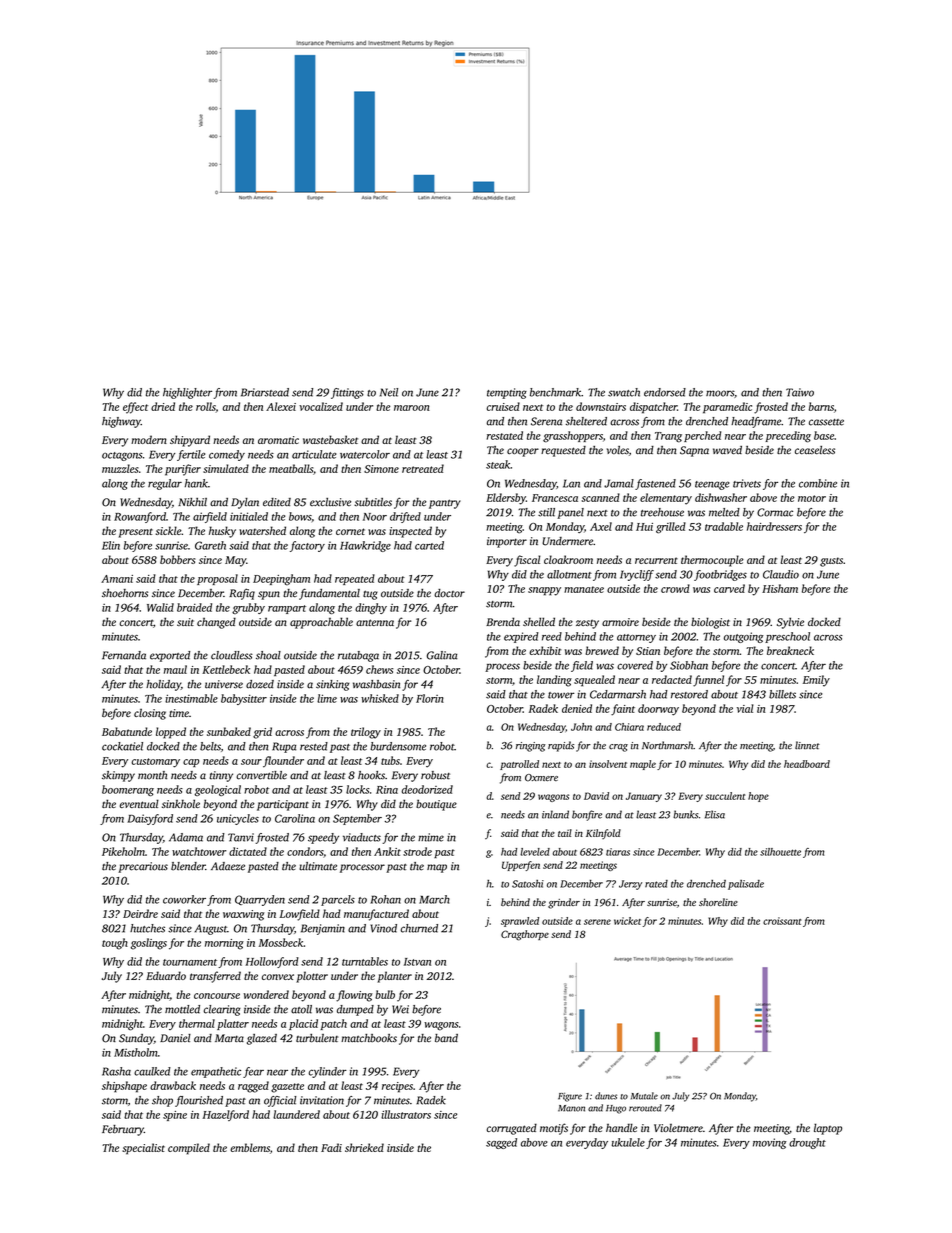 The height and width of the page is (1233, 952). I want to click on babysitter, so click(244, 699).
